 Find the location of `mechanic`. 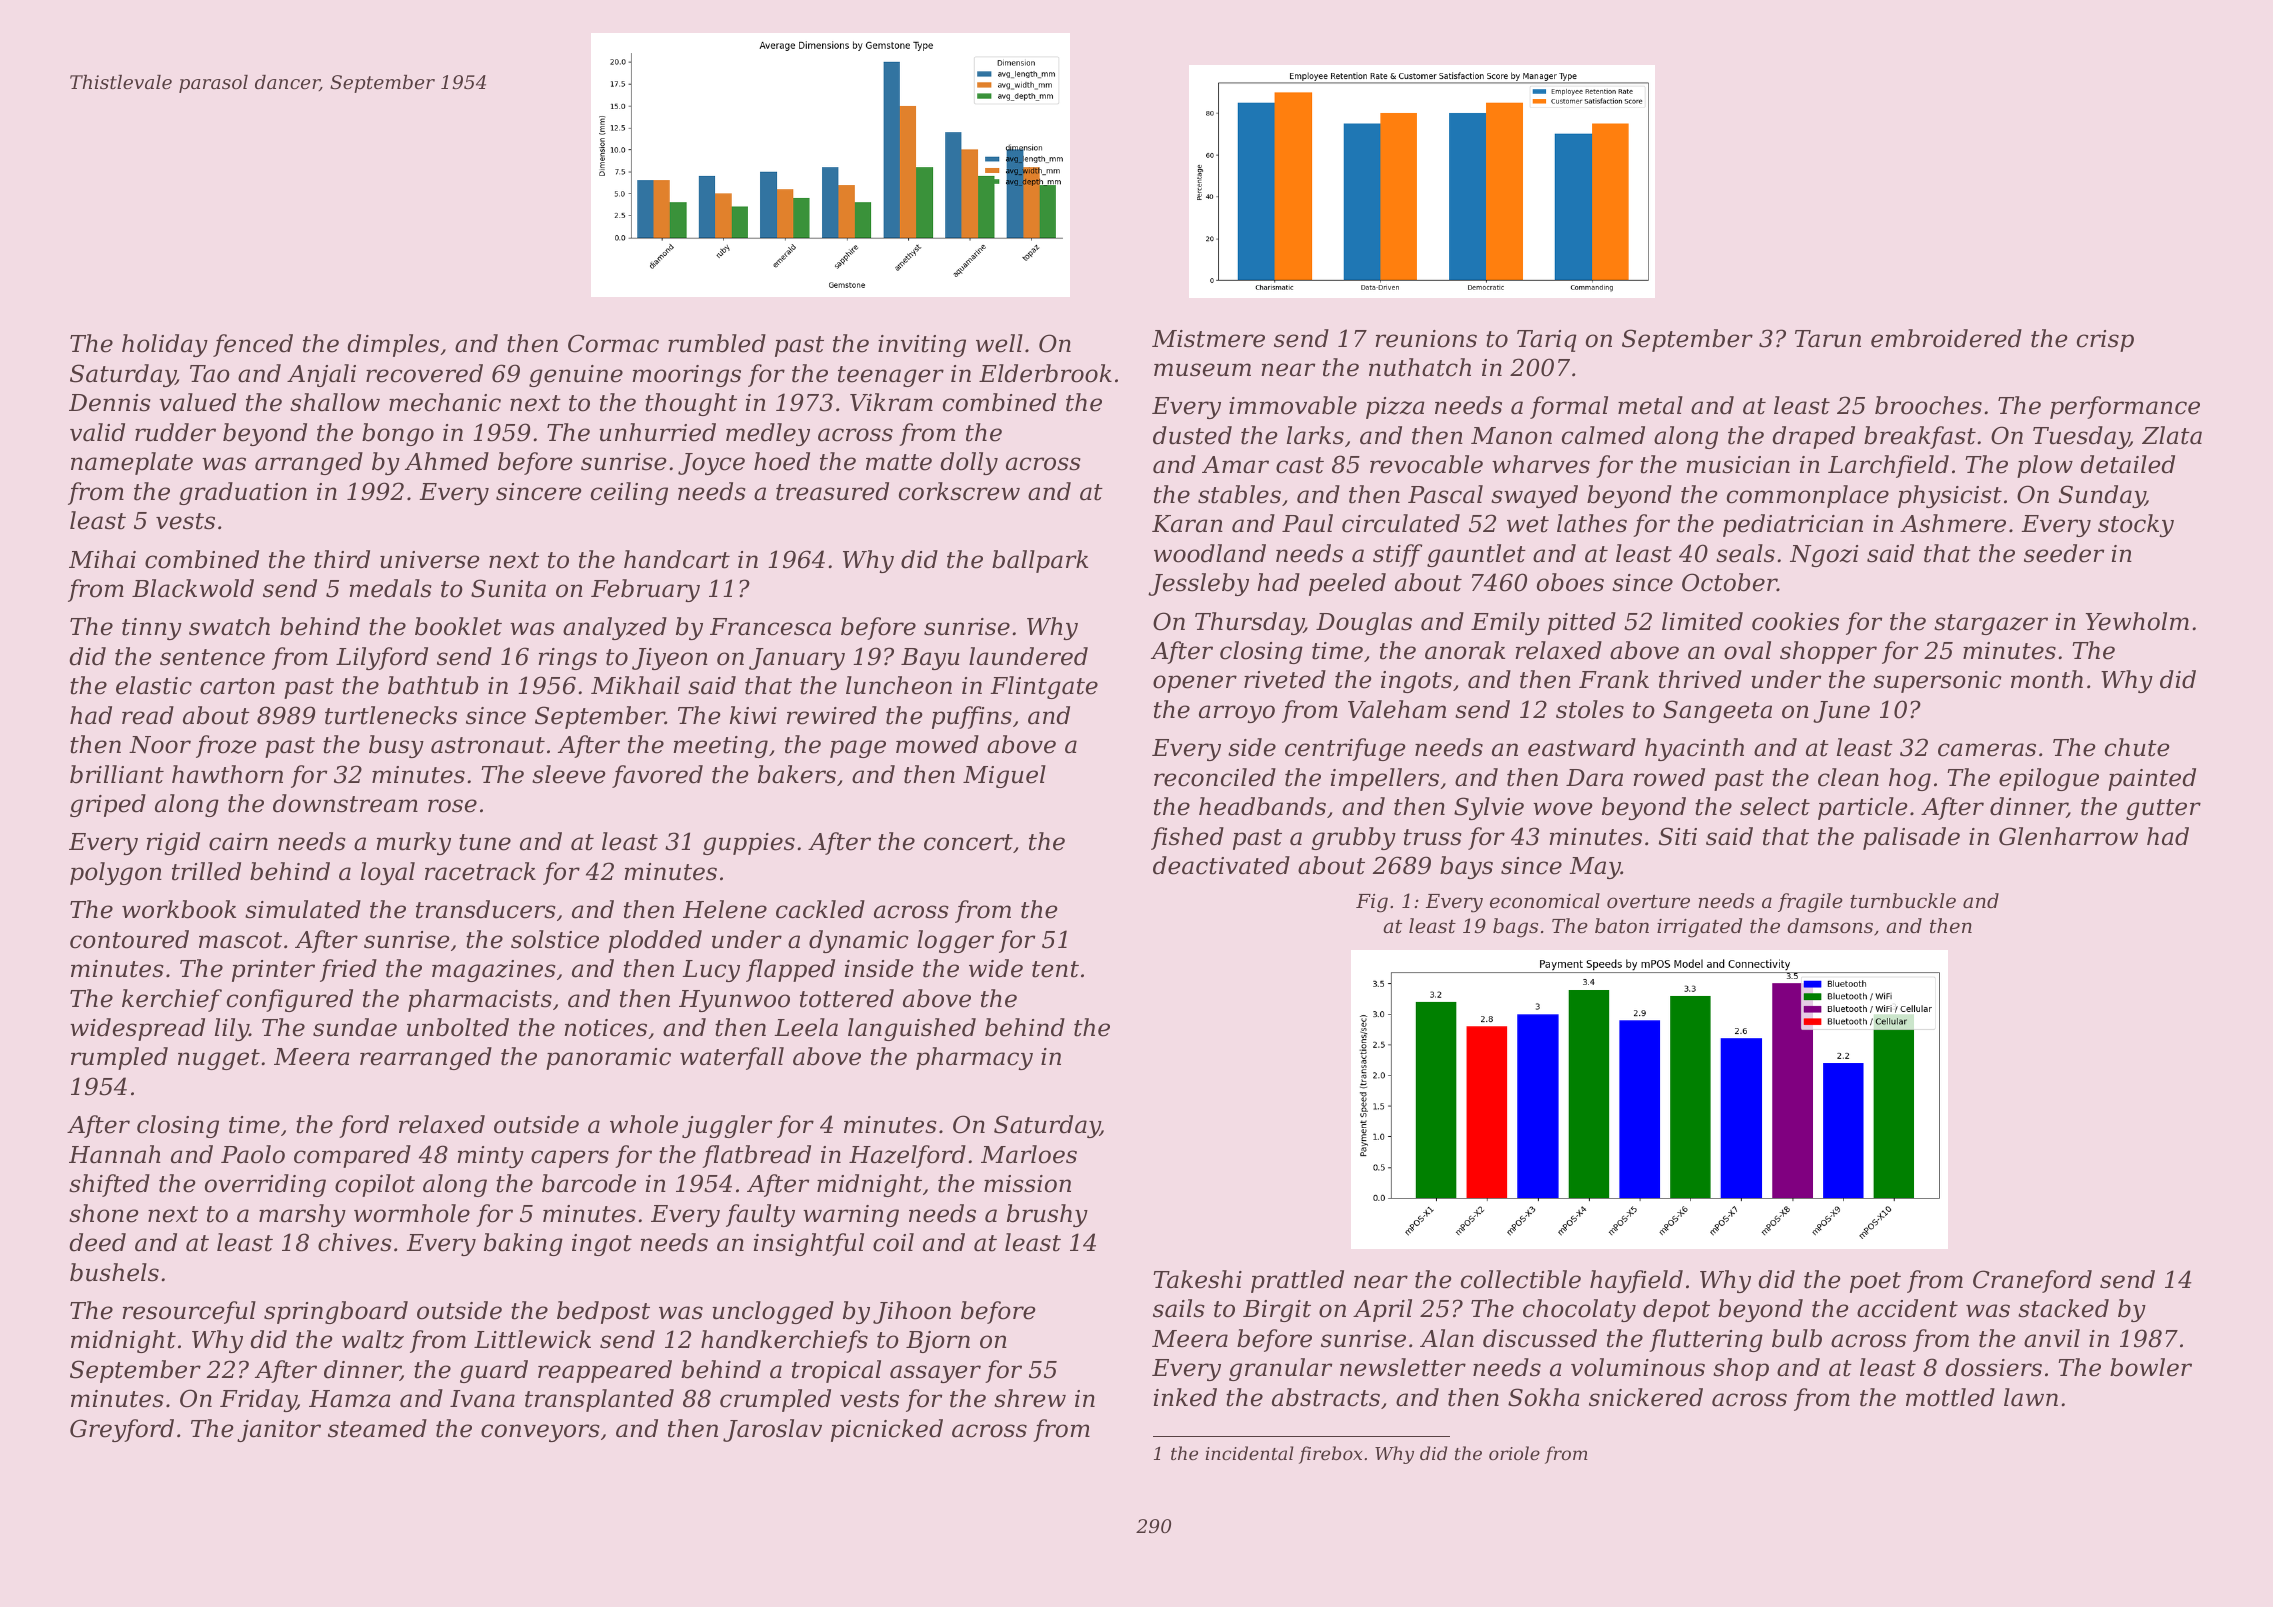

mechanic is located at coordinates (445, 402).
